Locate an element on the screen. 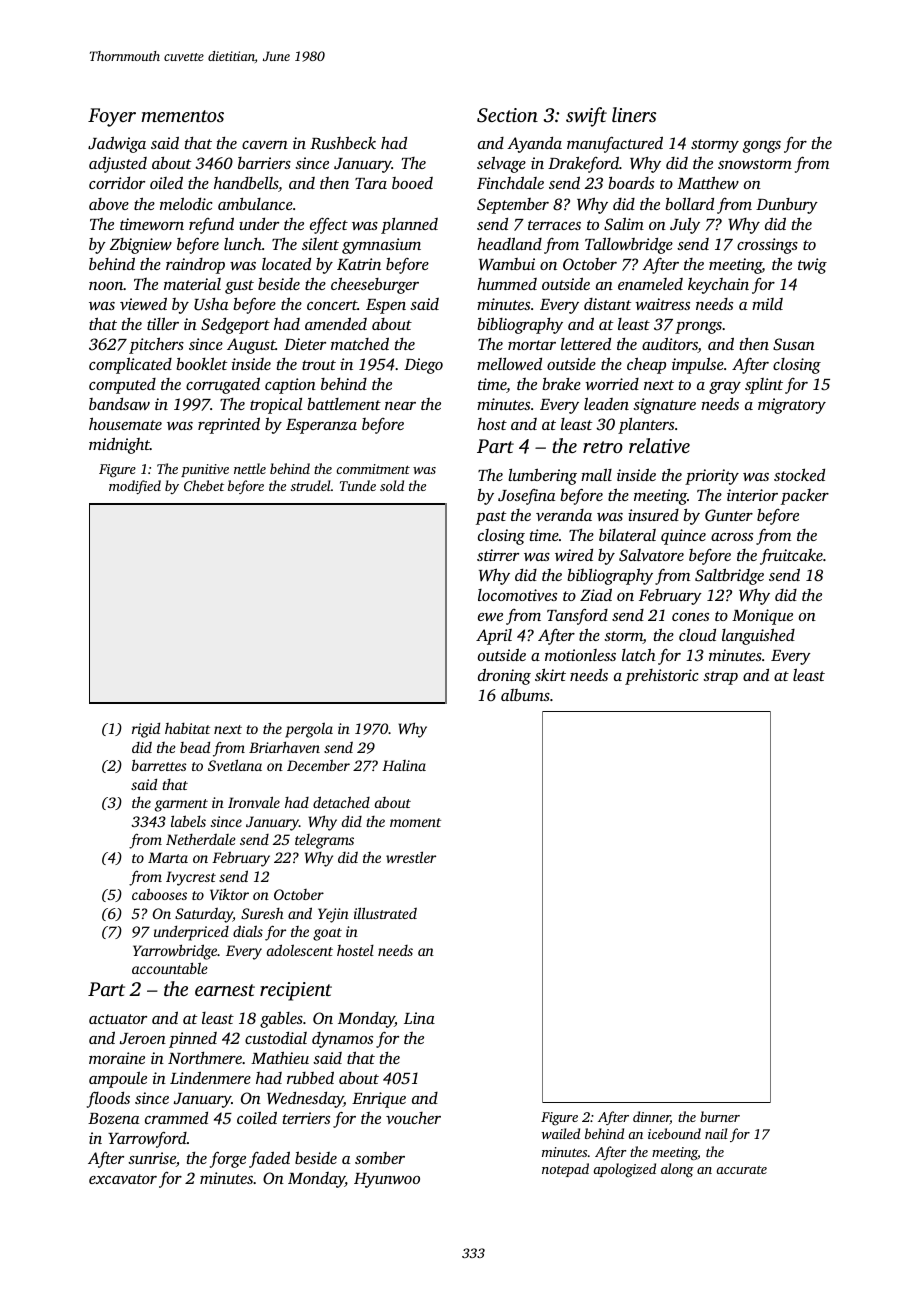 This screenshot has height=1314, width=924. auditors is located at coordinates (670, 345).
